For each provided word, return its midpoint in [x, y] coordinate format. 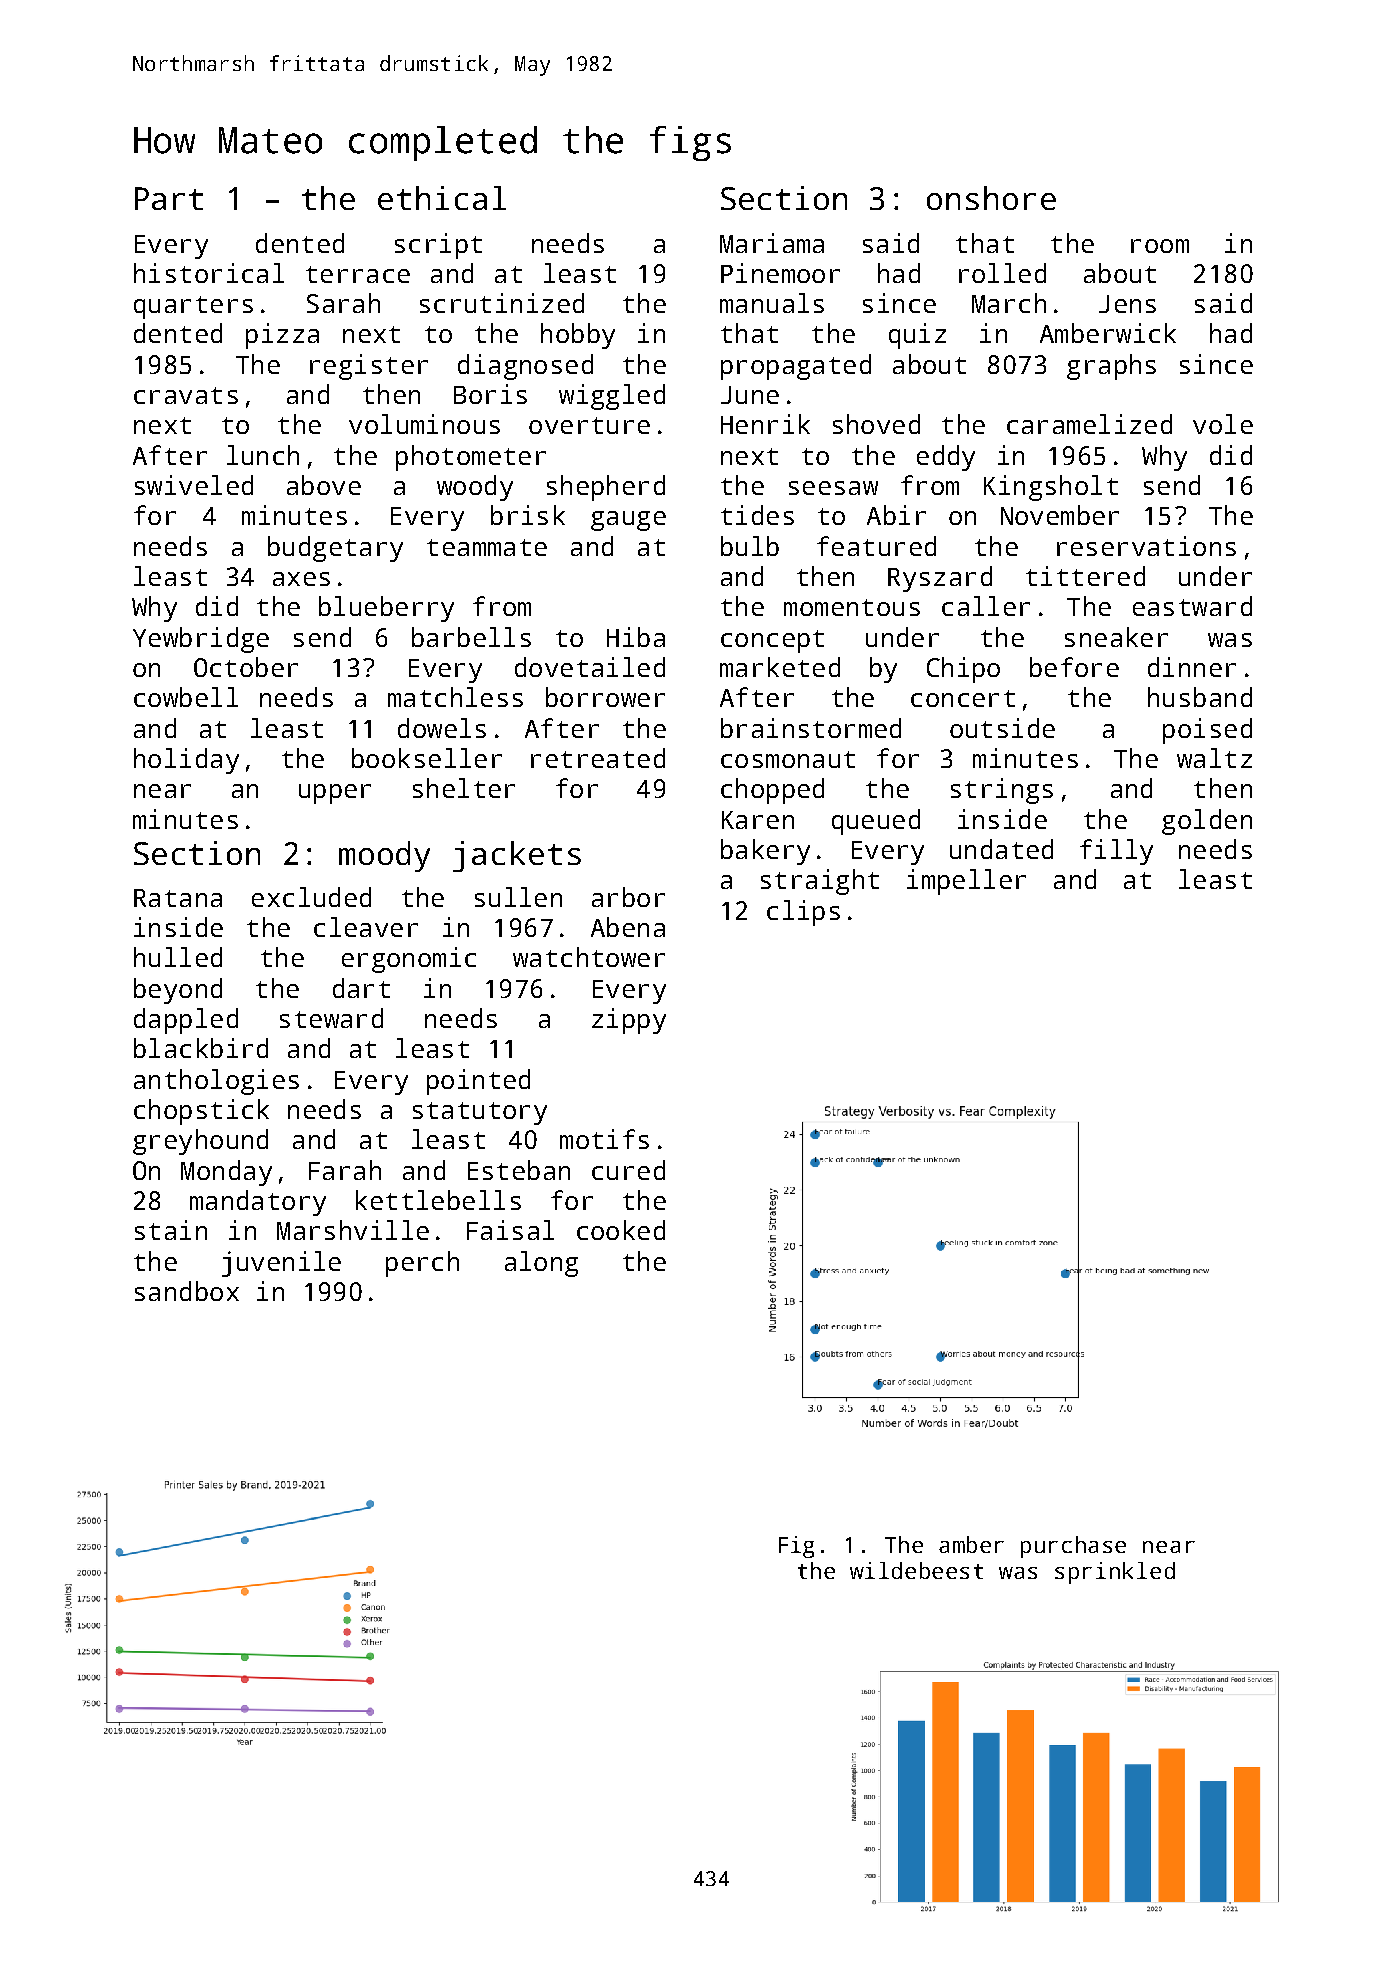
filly [1116, 852]
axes [301, 579]
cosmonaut [788, 759]
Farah [345, 1170]
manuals [772, 303]
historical [209, 273]
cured [628, 1170]
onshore [991, 198]
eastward [1192, 606]
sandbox [187, 1291]
